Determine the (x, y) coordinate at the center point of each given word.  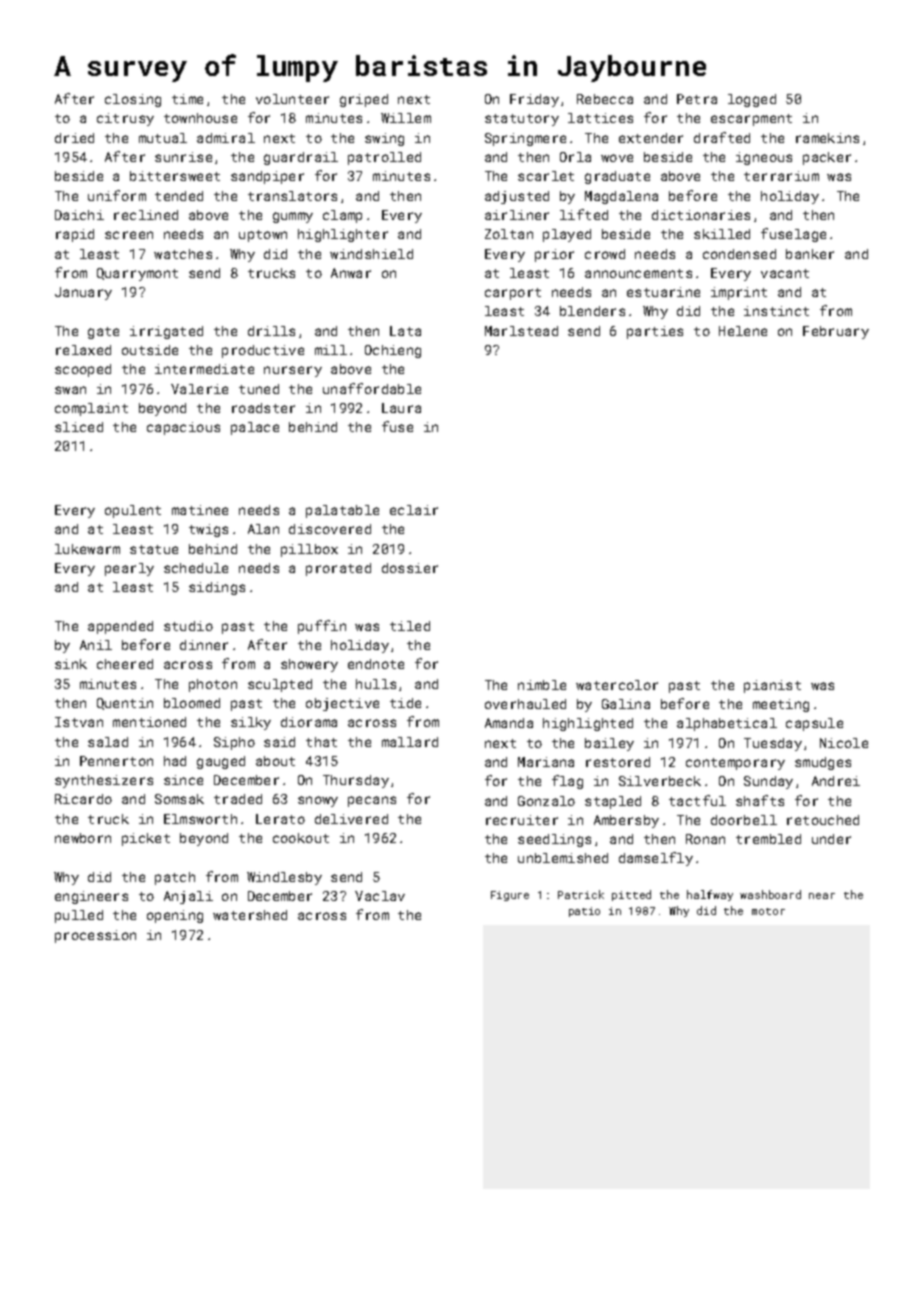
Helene (743, 331)
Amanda (509, 723)
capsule (814, 724)
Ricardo (83, 799)
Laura (401, 408)
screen (129, 235)
